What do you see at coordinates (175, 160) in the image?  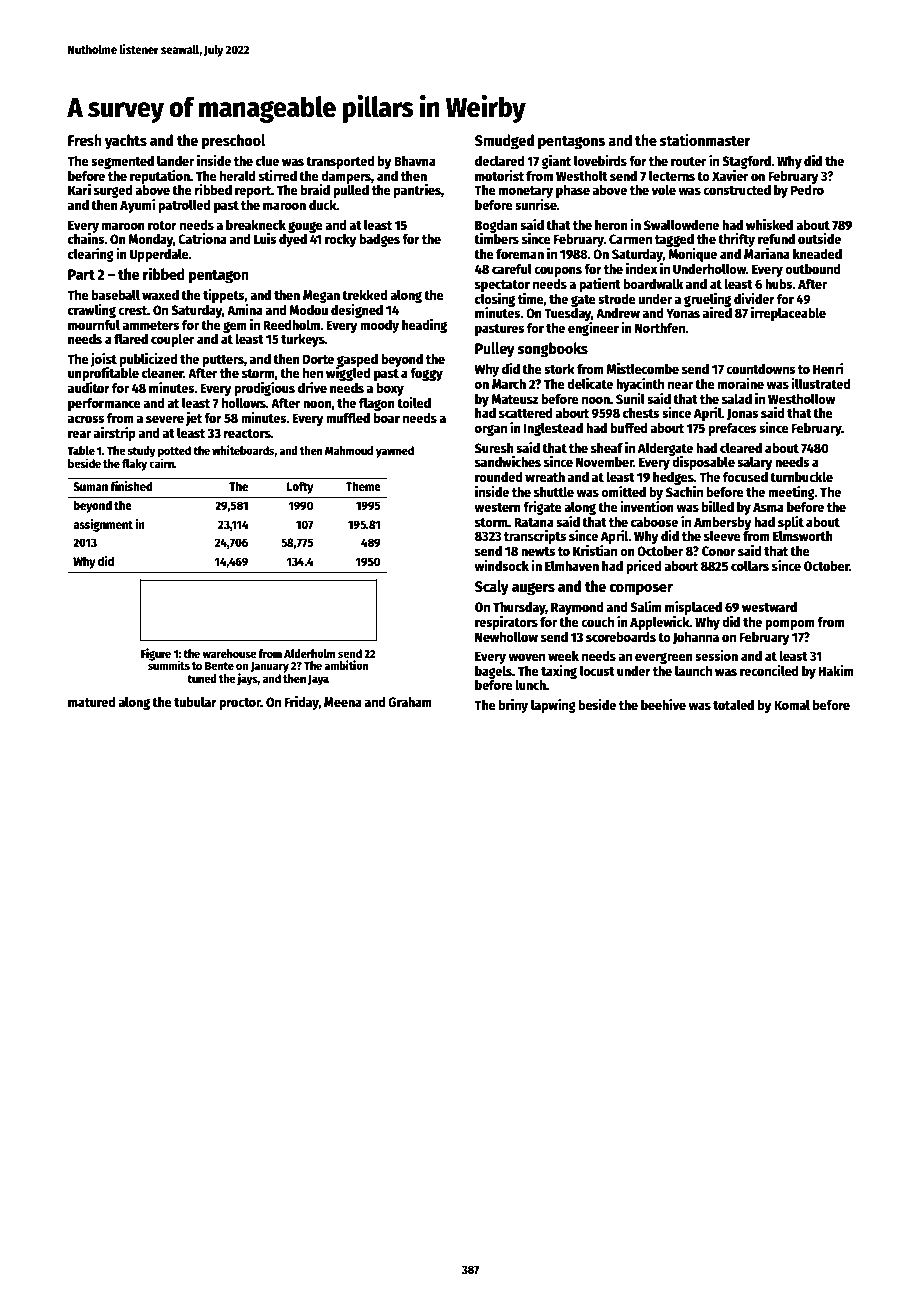 I see `lander` at bounding box center [175, 160].
